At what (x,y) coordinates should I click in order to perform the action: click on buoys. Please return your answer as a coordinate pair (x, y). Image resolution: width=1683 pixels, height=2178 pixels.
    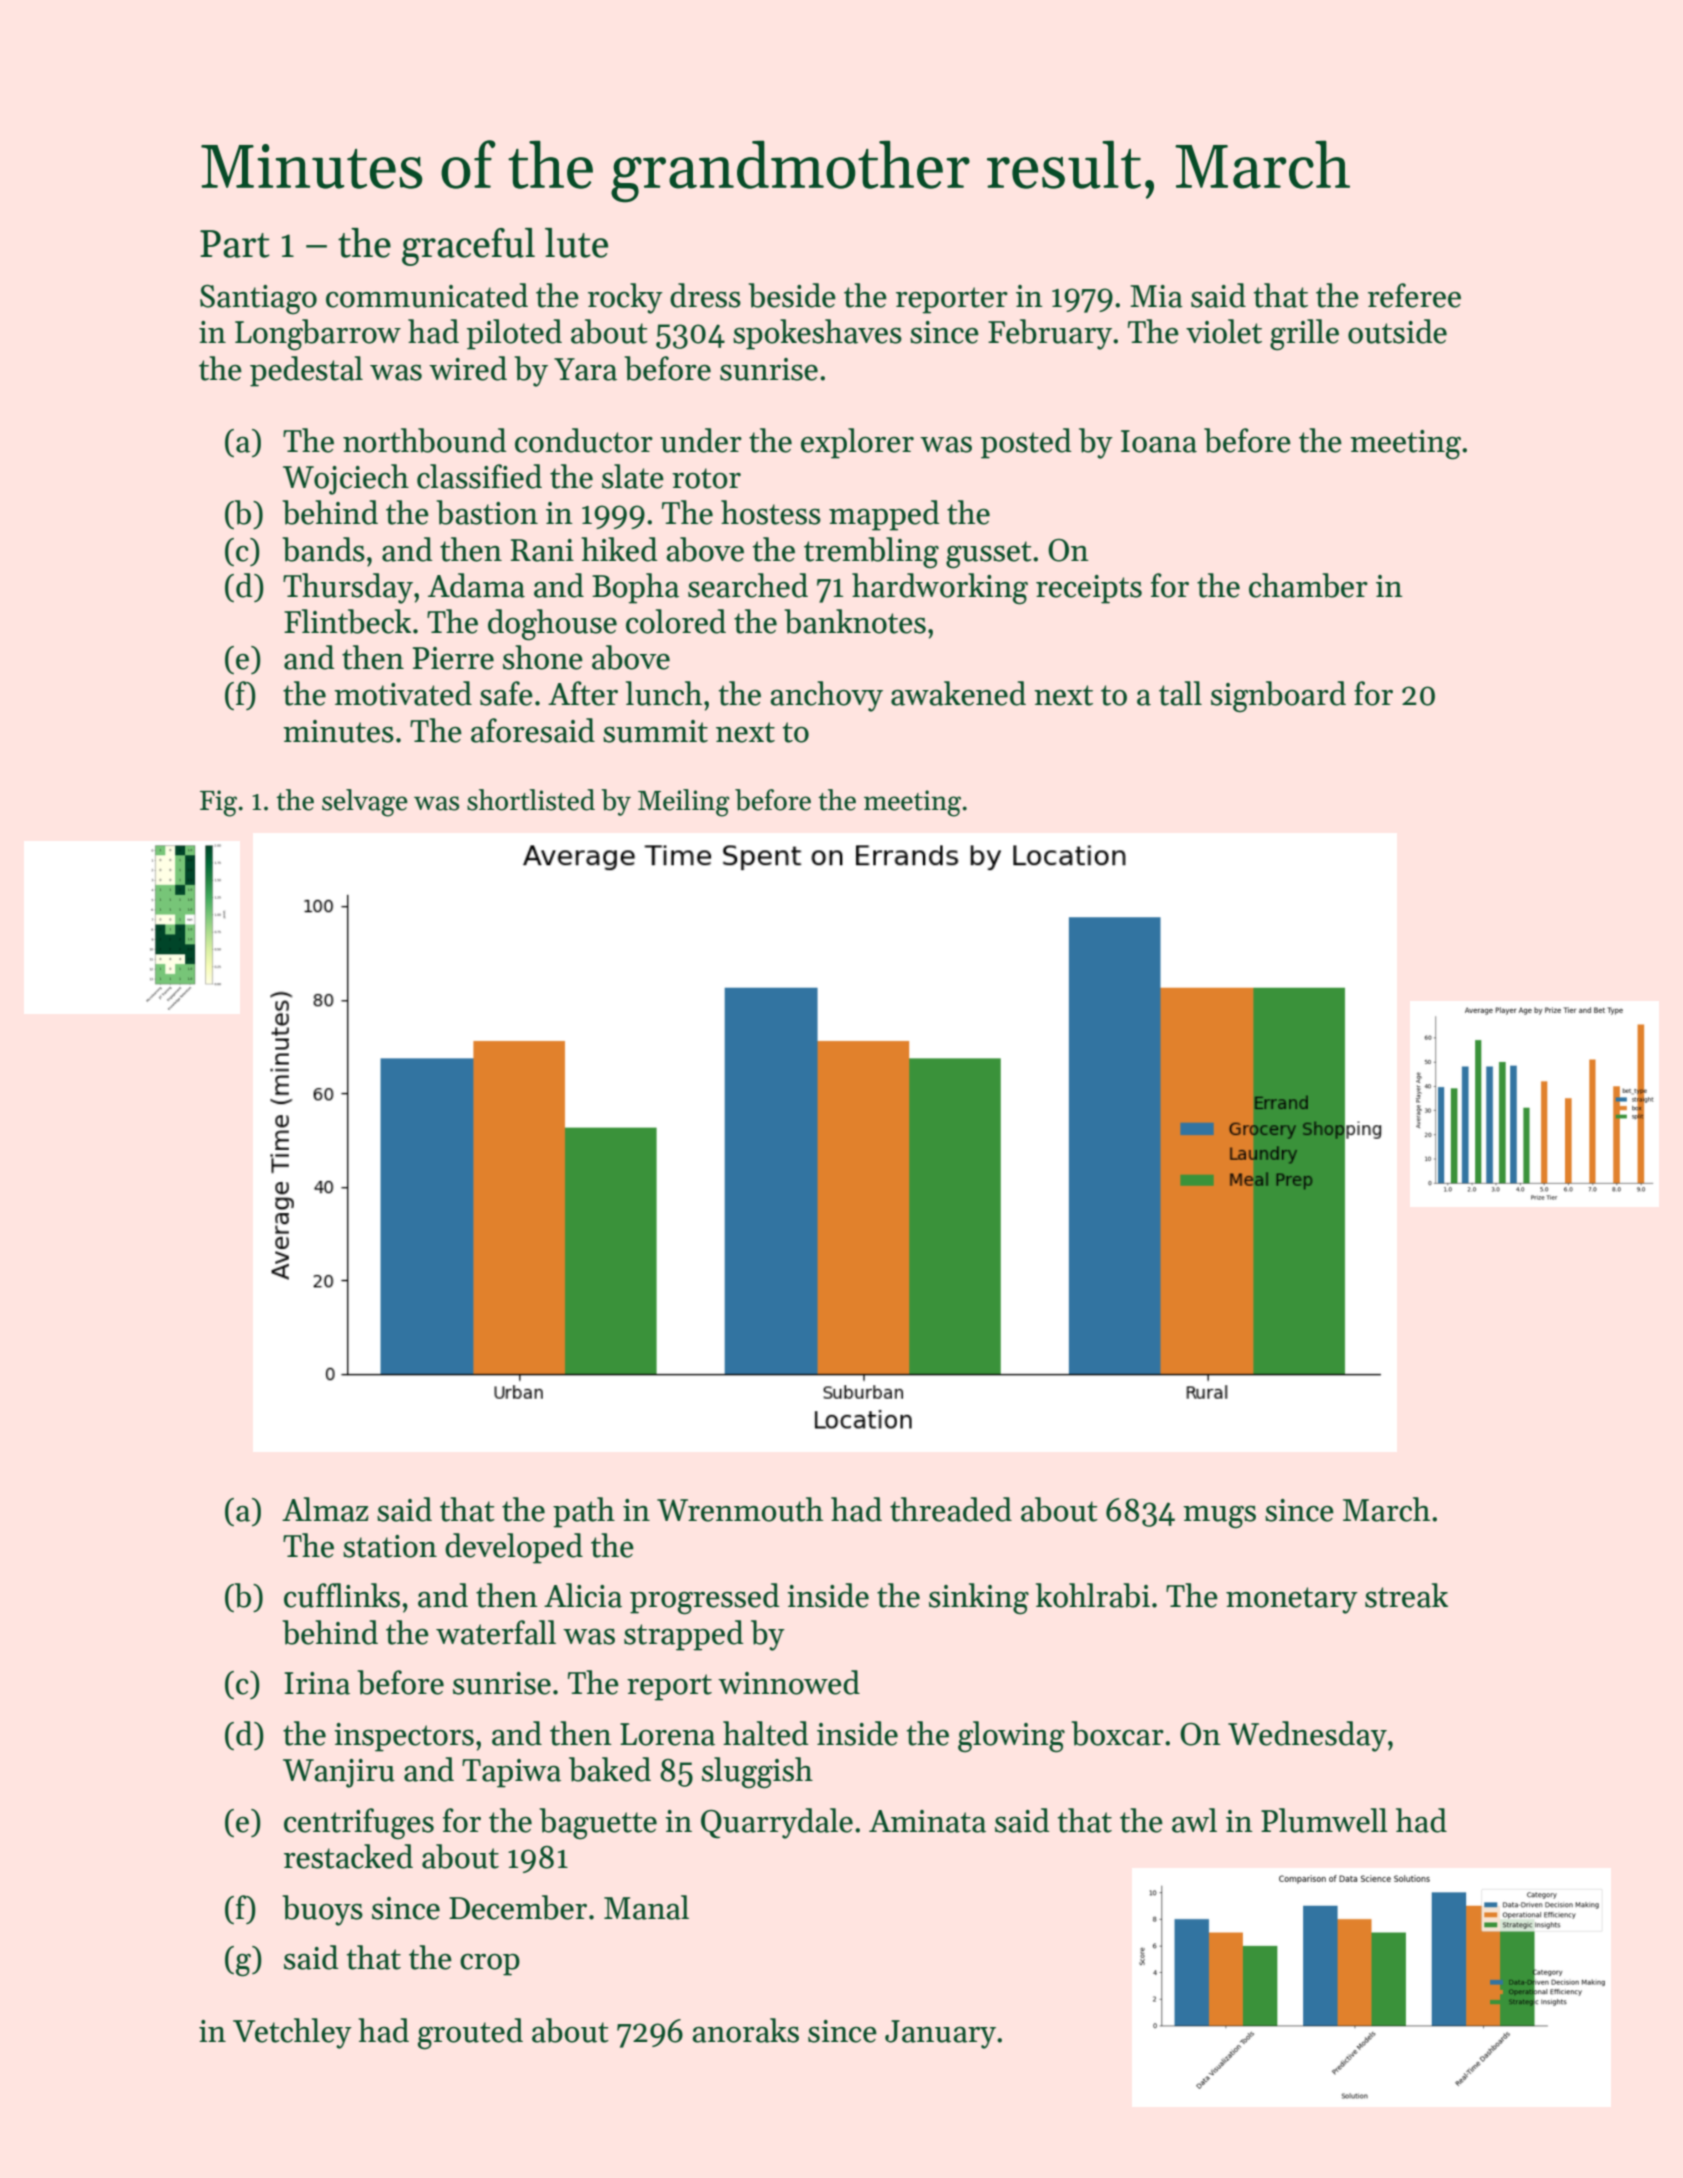
    Looking at the image, I should click on (322, 1910).
